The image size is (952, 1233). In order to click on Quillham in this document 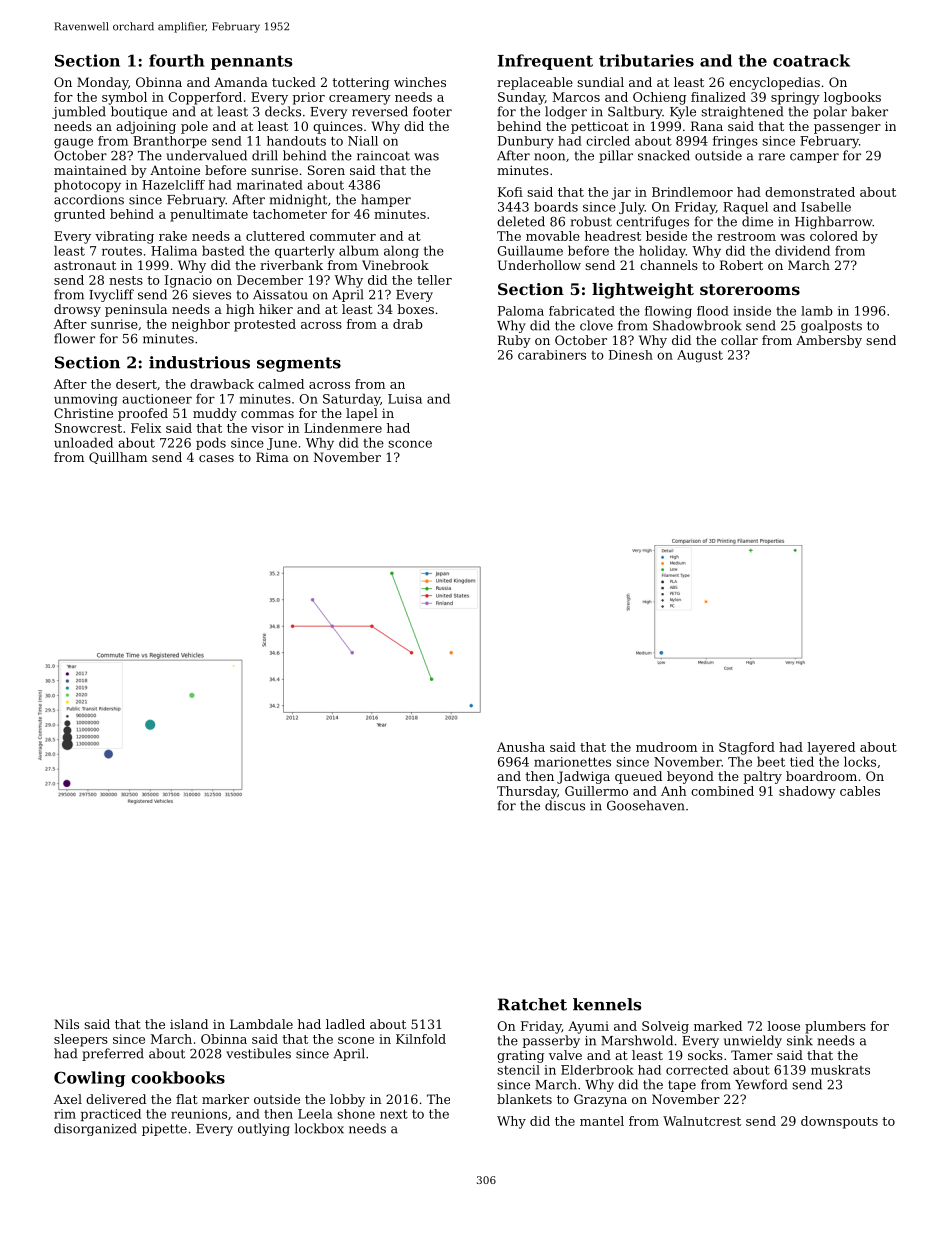, I will do `click(118, 458)`.
